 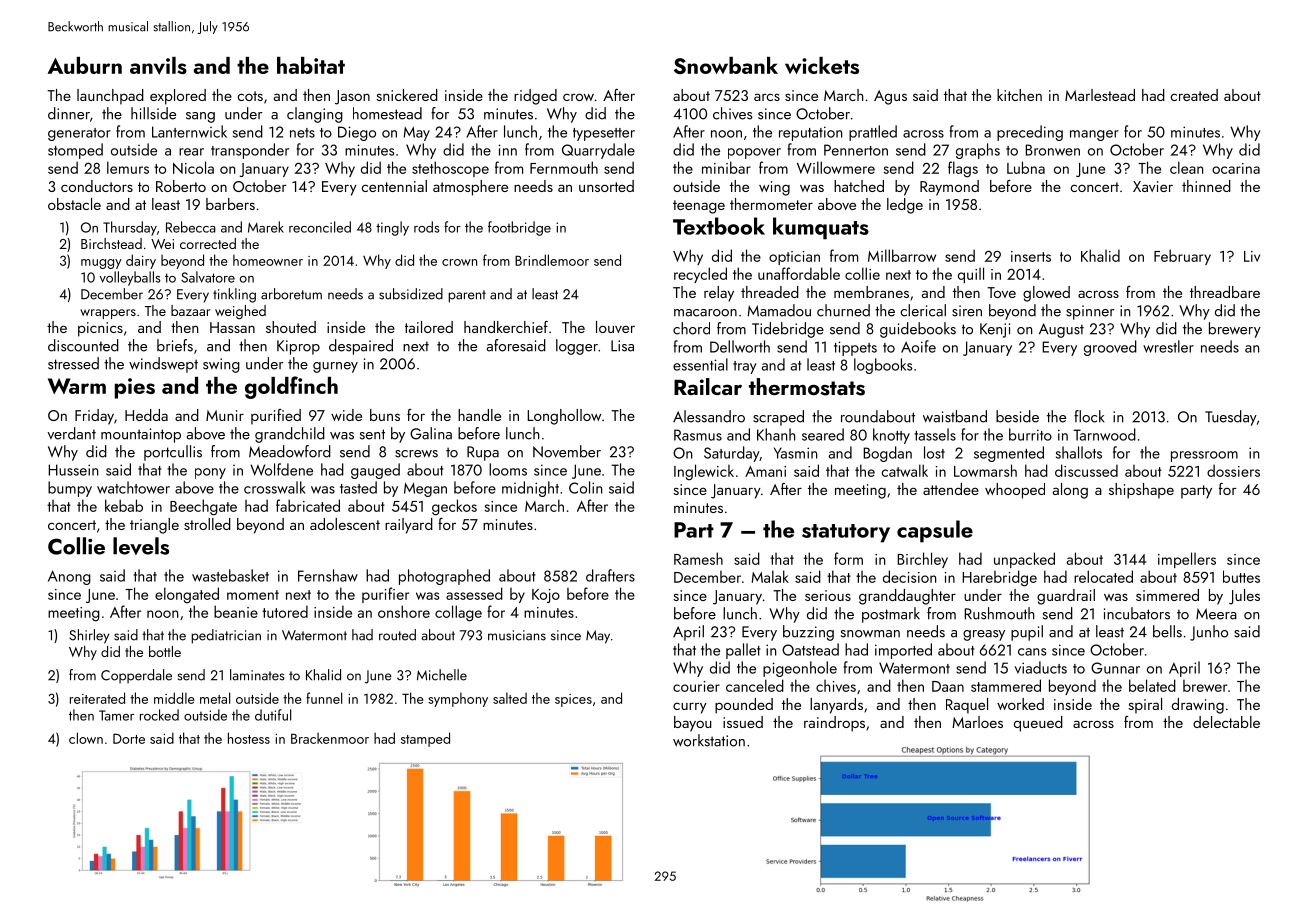 What do you see at coordinates (116, 715) in the page?
I see `Tamer` at bounding box center [116, 715].
